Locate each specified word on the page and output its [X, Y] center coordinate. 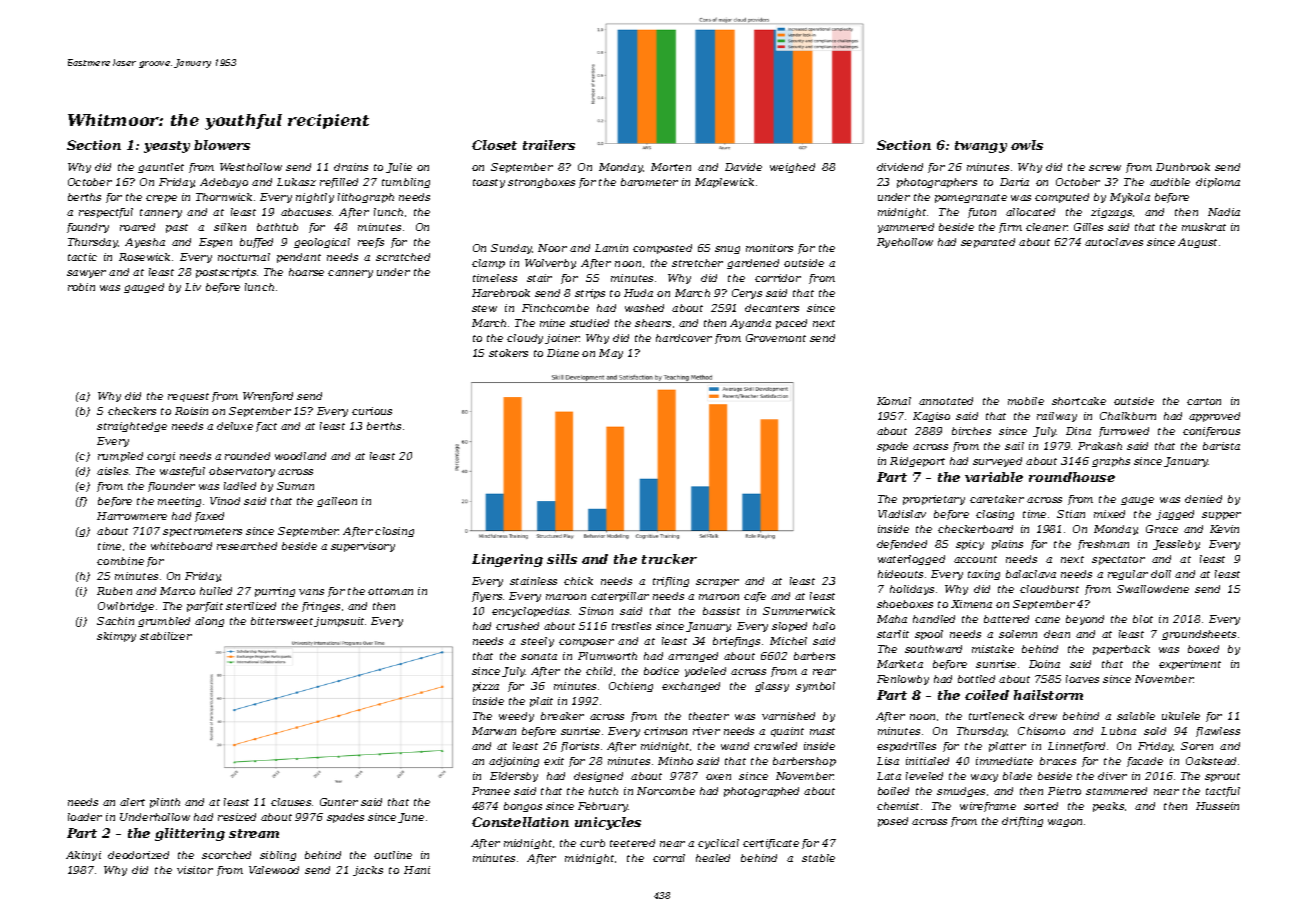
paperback [1121, 650]
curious [372, 411]
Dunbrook [1183, 167]
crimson [665, 731]
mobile [1026, 401]
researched [247, 546]
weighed [792, 168]
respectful [106, 213]
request [188, 397]
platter [1007, 747]
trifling [671, 582]
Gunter [339, 802]
